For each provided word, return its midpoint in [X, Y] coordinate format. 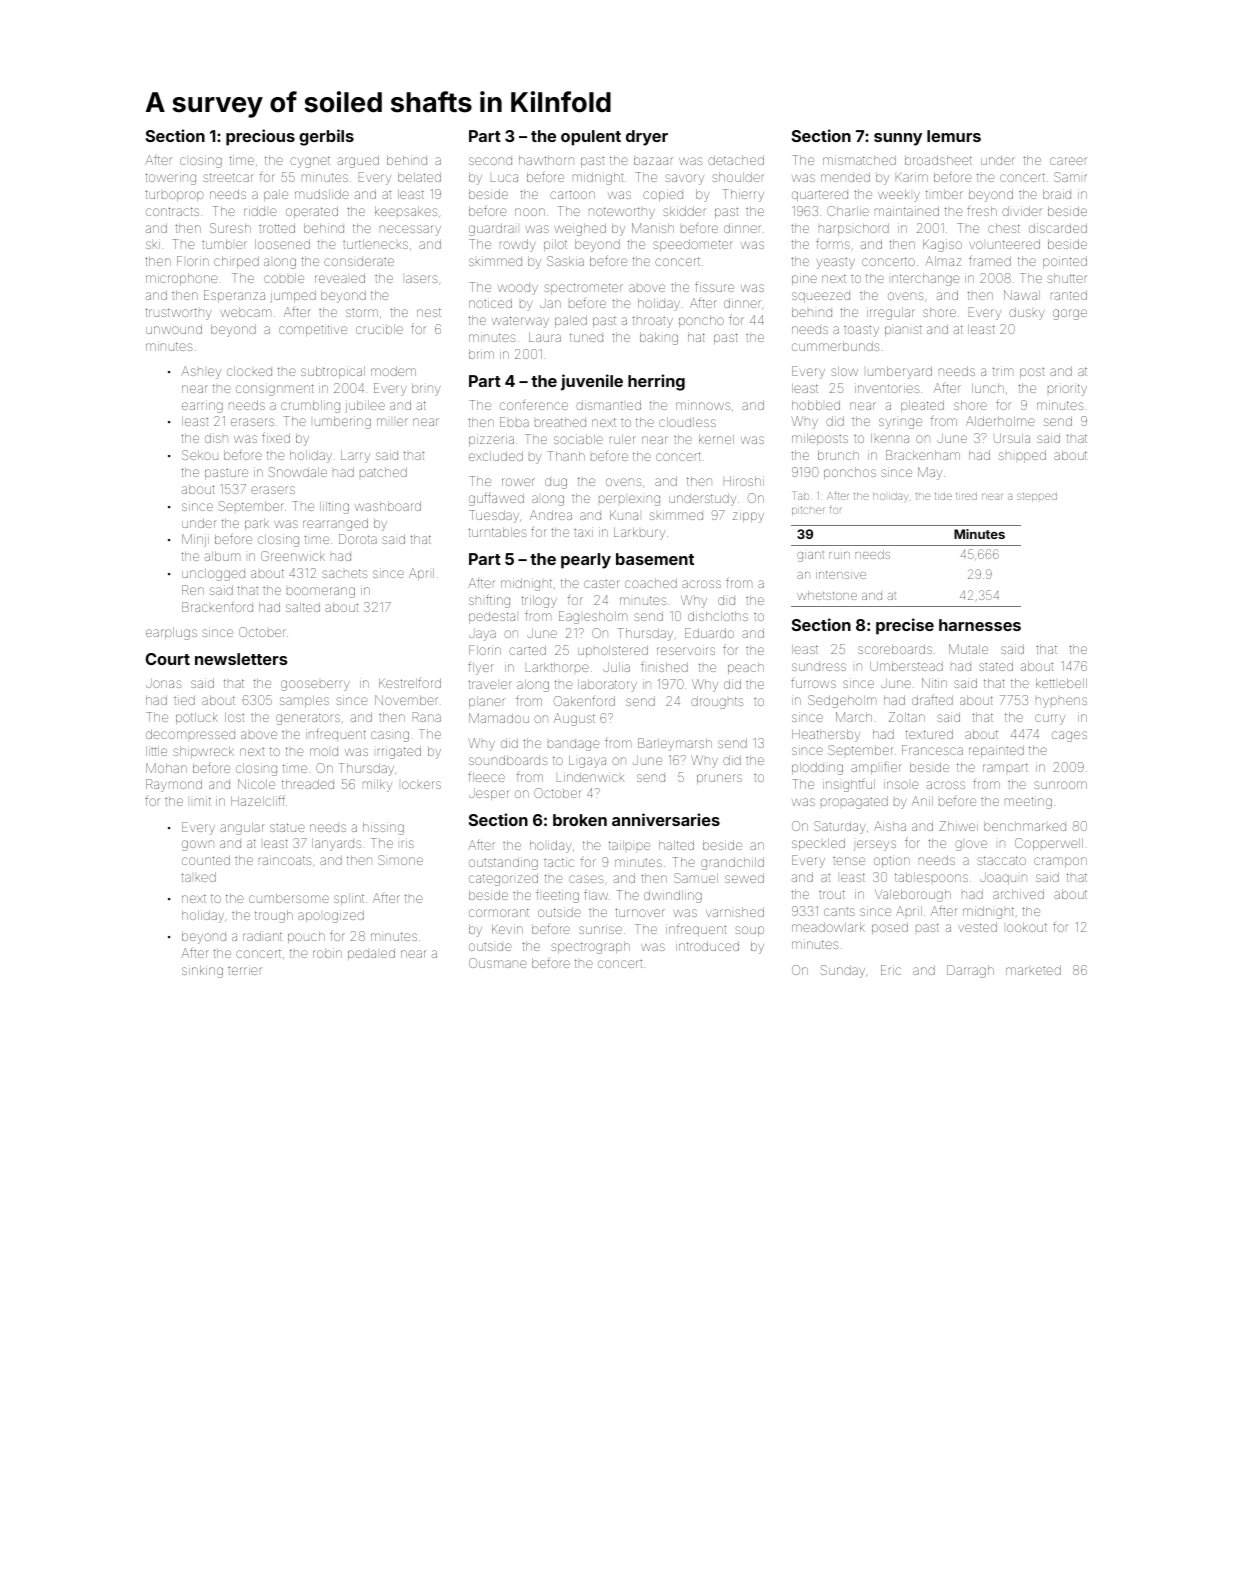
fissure [714, 287]
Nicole [256, 784]
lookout [1027, 927]
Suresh [230, 228]
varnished [735, 912]
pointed [1065, 262]
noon [530, 212]
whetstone [827, 595]
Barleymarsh [675, 744]
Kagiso [942, 245]
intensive [841, 575]
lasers [421, 279]
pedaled [371, 954]
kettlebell [1061, 683]
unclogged [213, 574]
